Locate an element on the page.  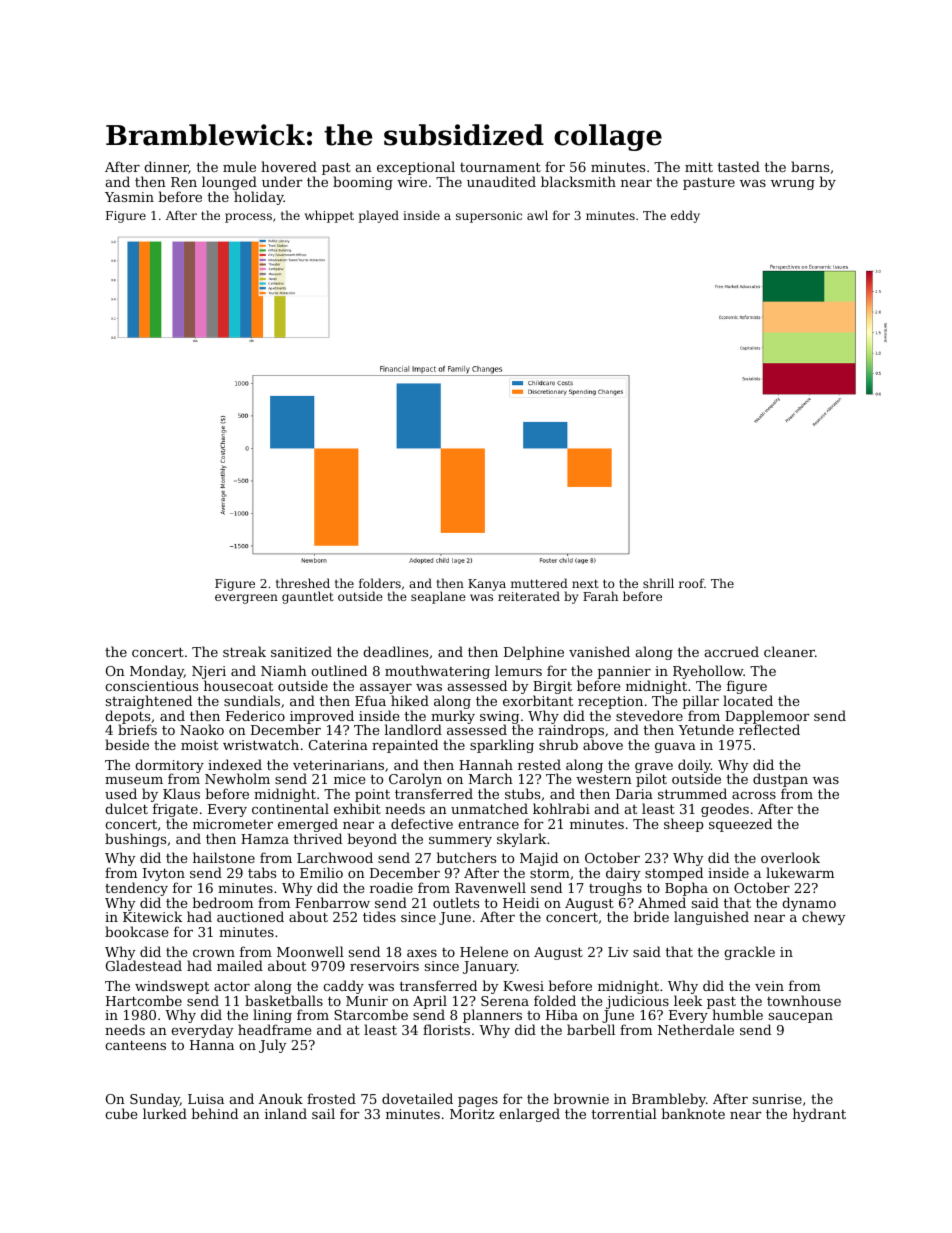
process is located at coordinates (248, 218).
